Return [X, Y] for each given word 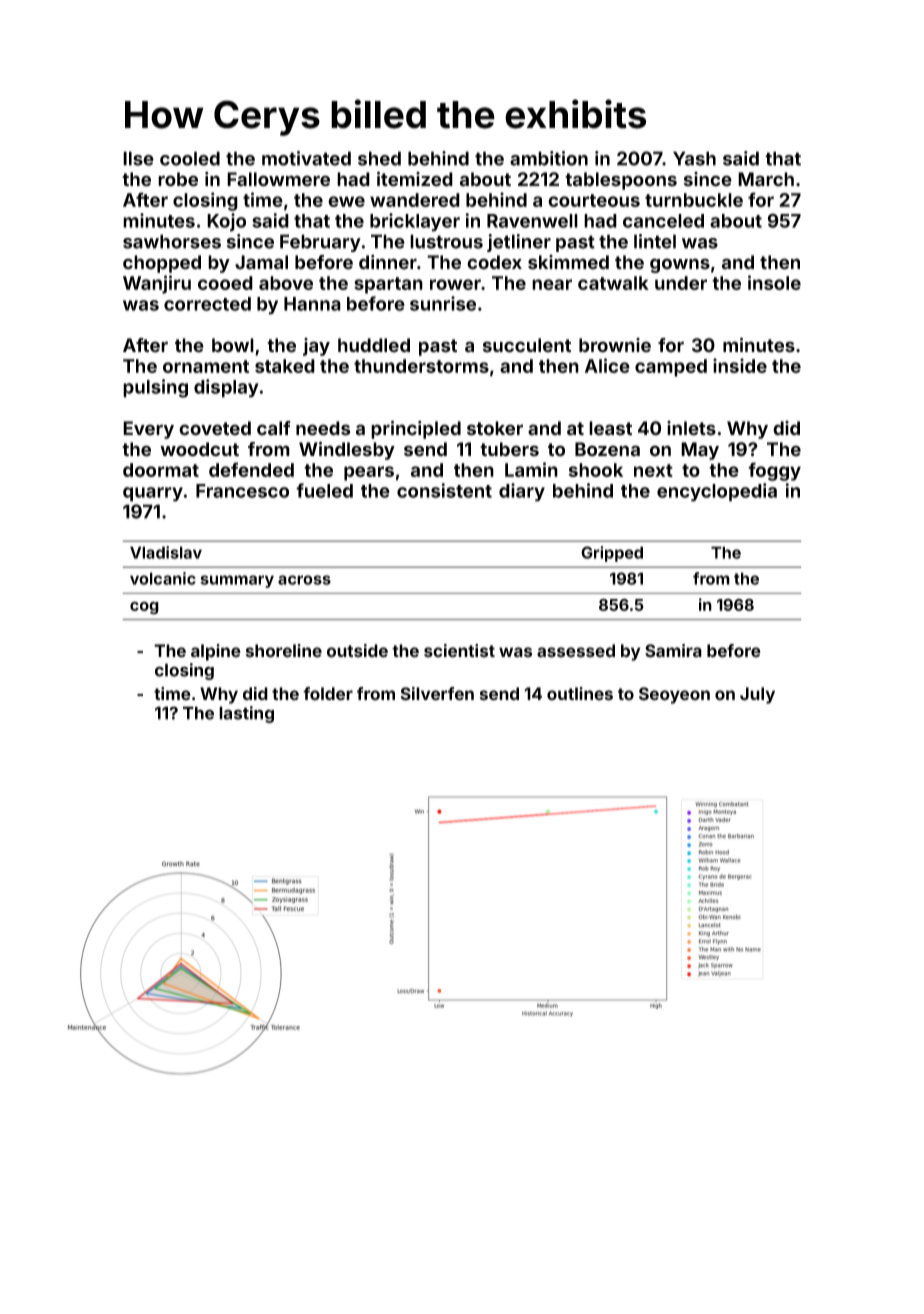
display [226, 388]
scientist [459, 651]
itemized [415, 179]
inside [740, 365]
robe [178, 179]
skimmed [568, 262]
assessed [576, 651]
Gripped [612, 554]
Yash [694, 158]
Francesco [242, 491]
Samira [673, 651]
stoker [495, 428]
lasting [246, 714]
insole [774, 282]
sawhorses [172, 241]
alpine [216, 652]
